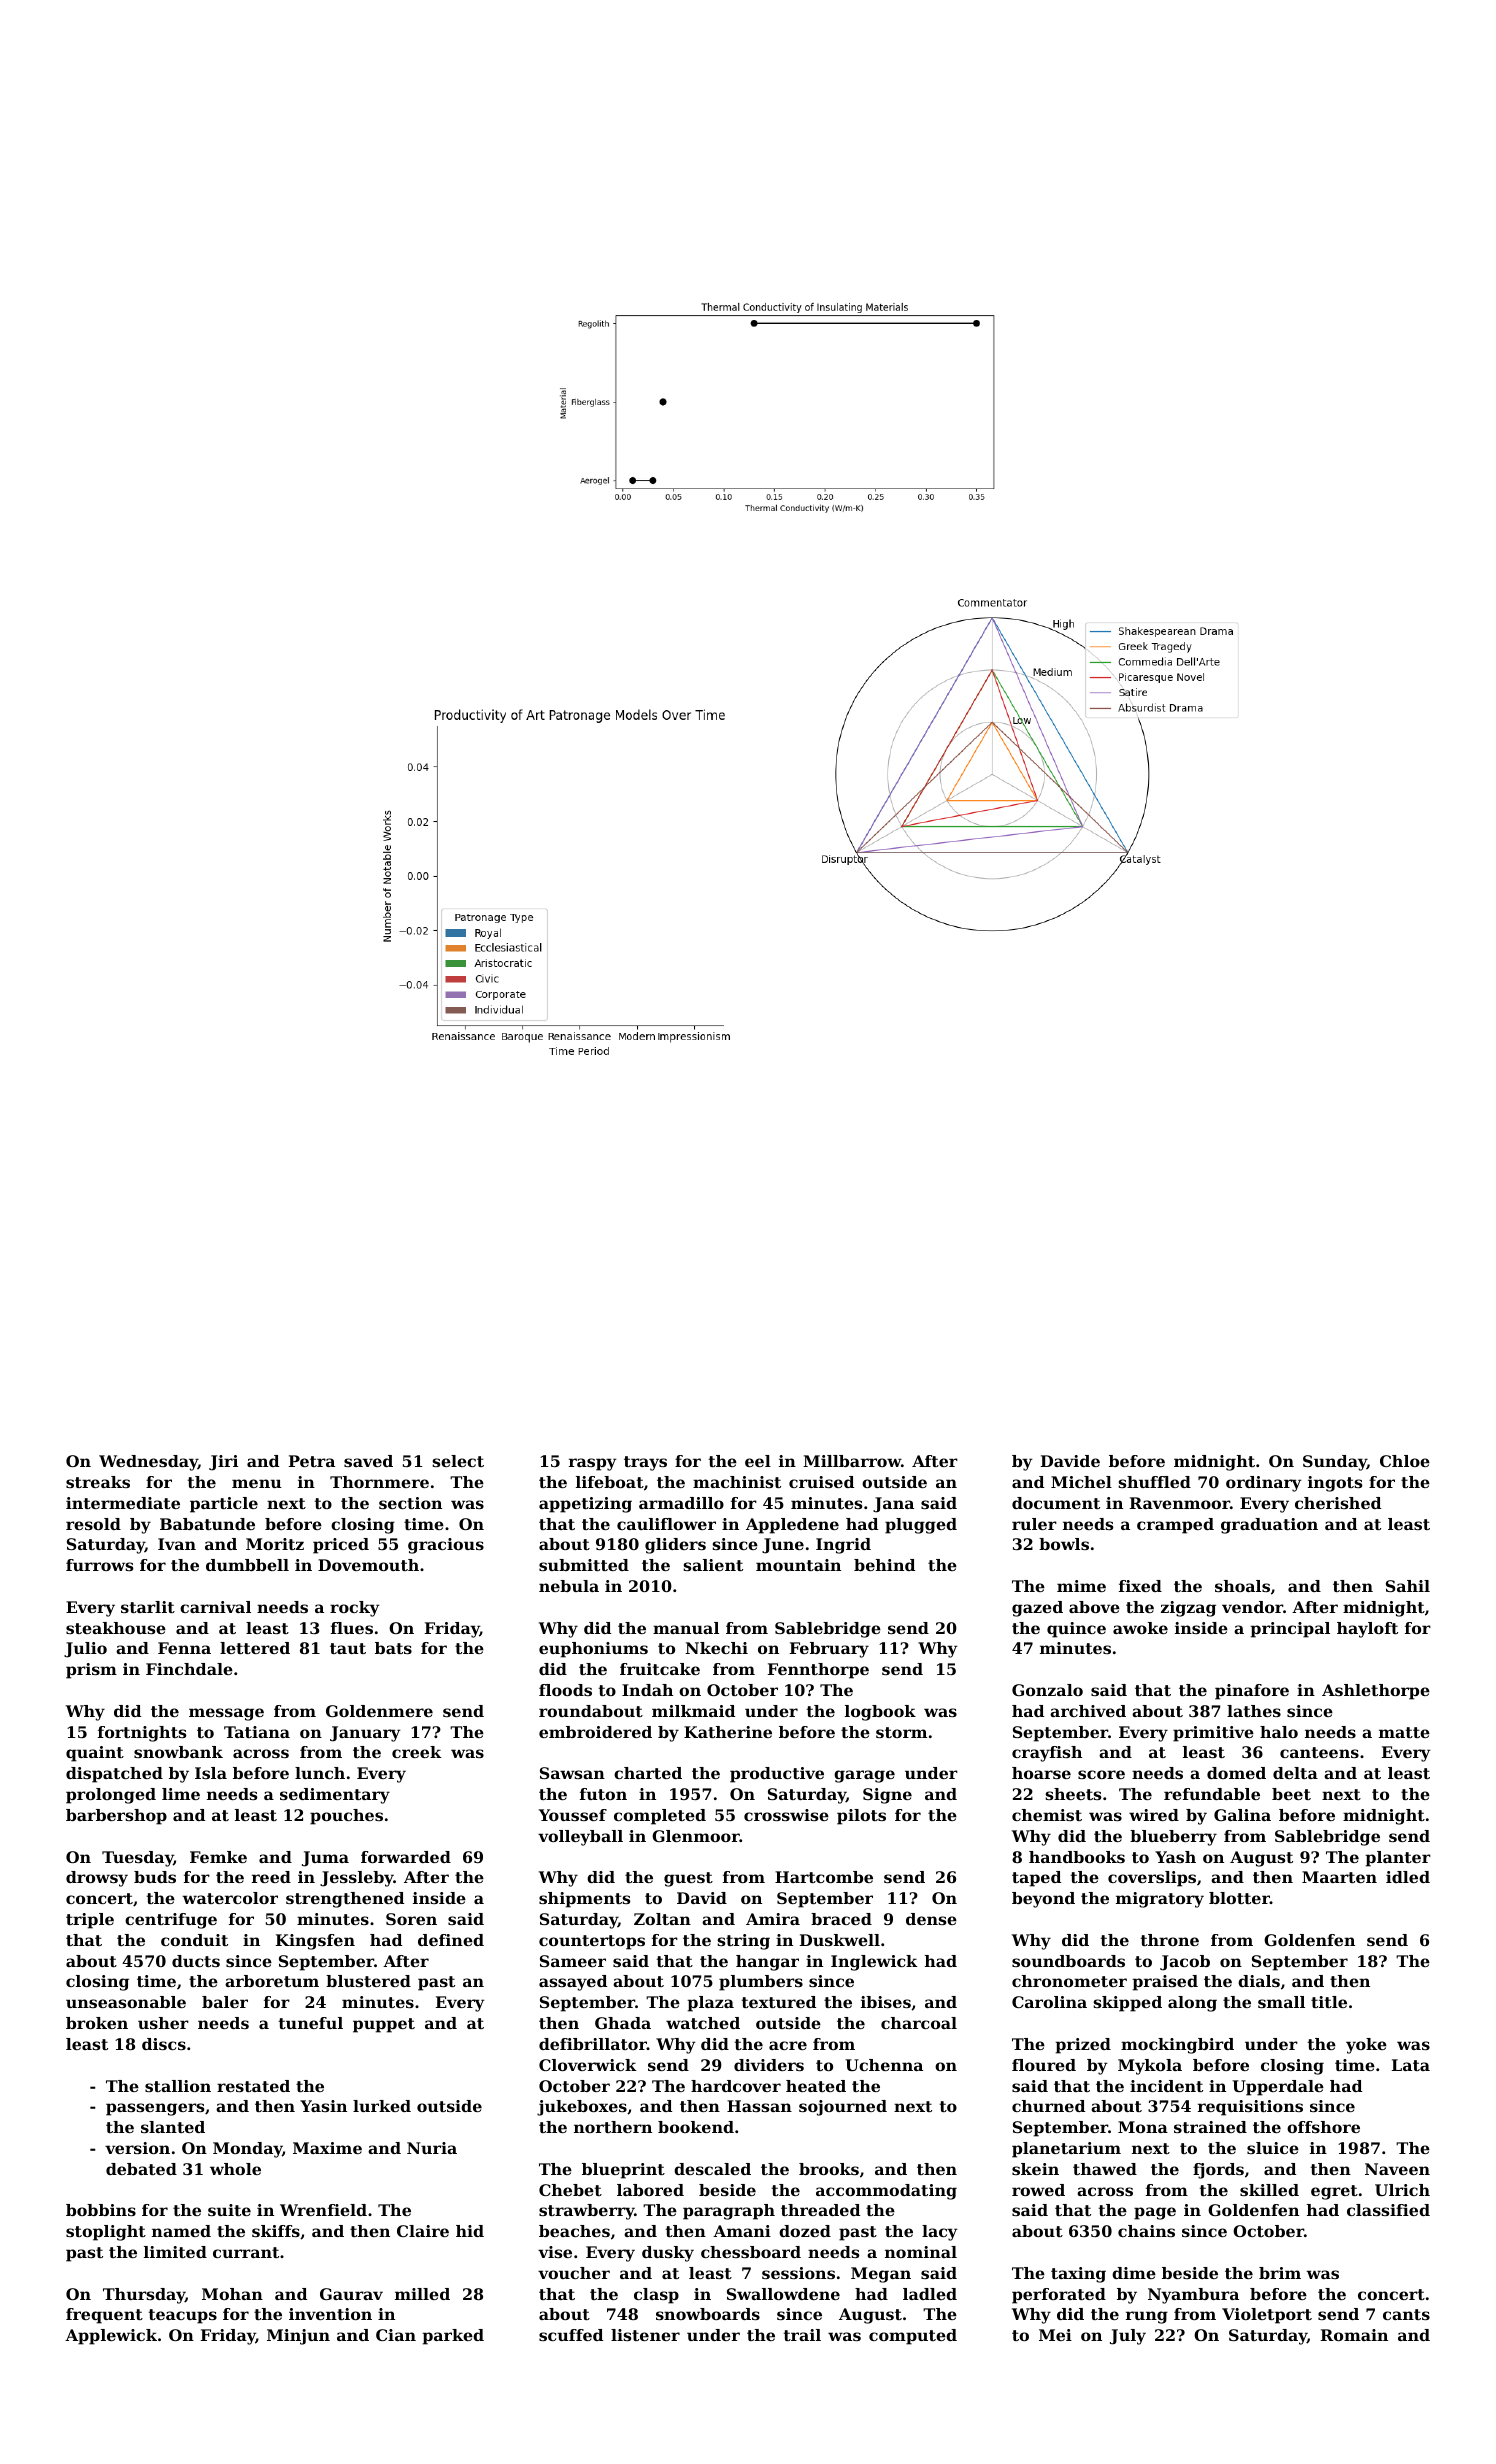  I want to click on Romain, so click(1354, 2335).
